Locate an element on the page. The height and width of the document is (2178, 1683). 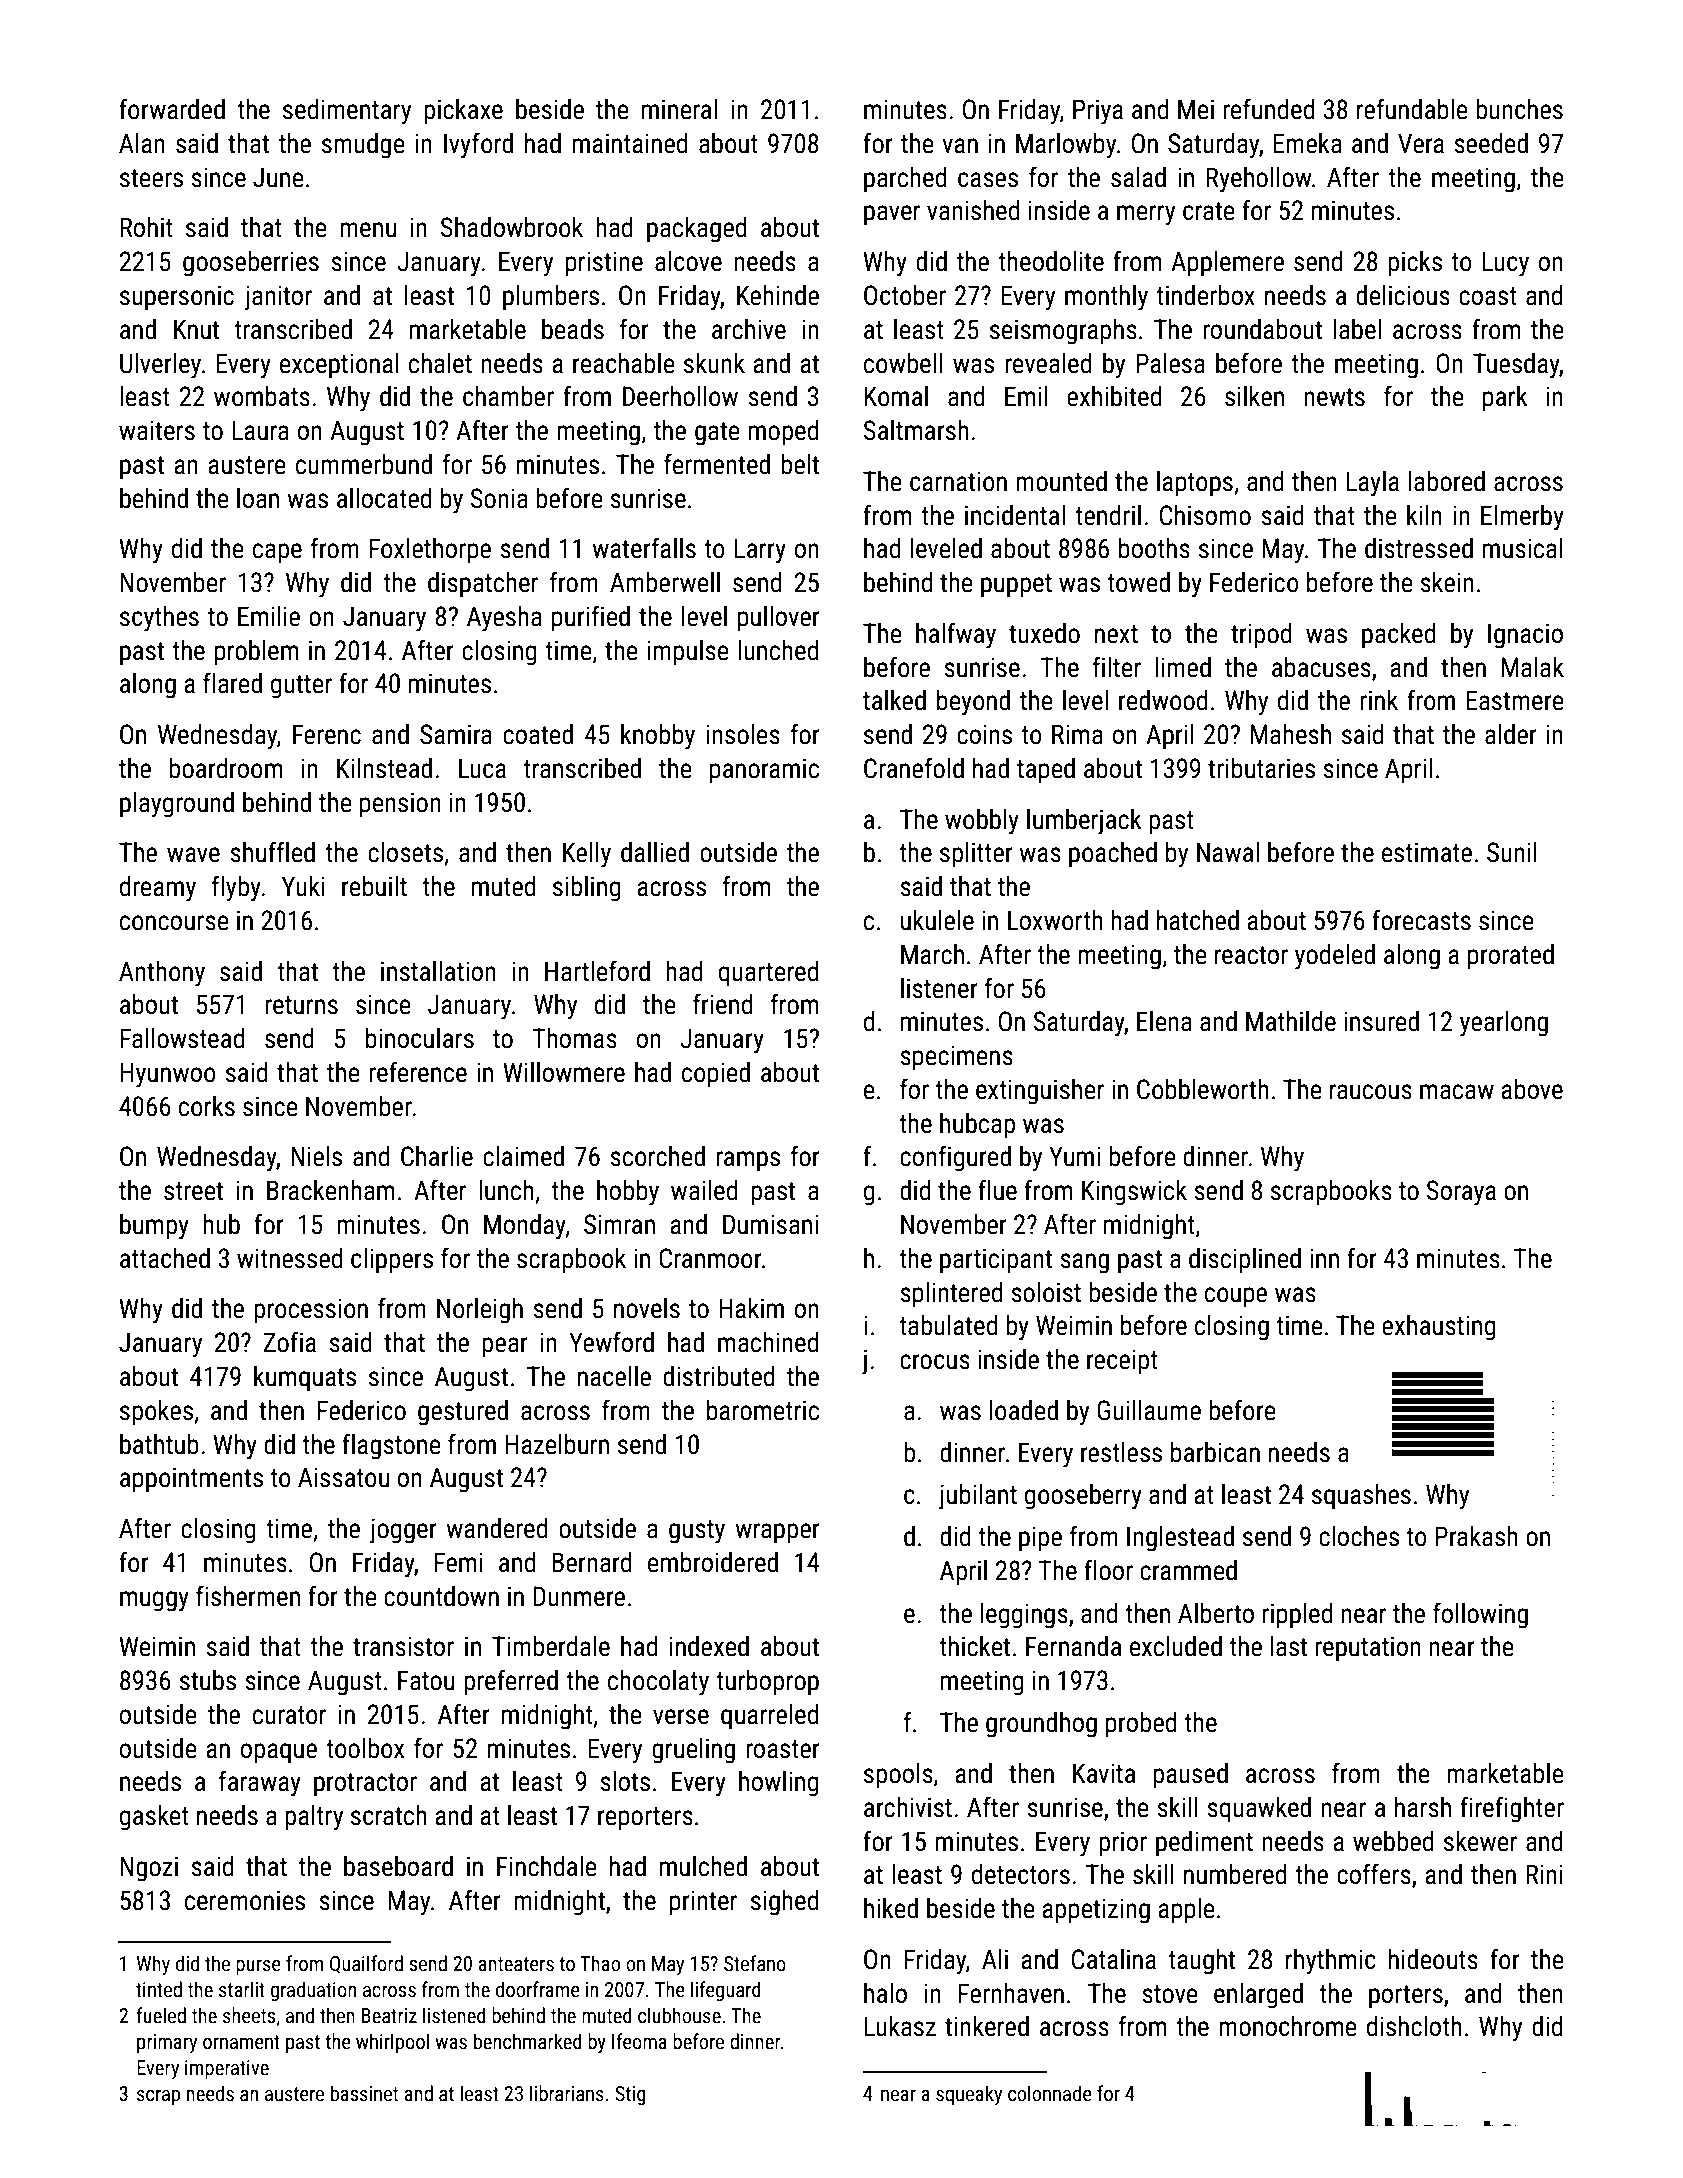
mineral is located at coordinates (679, 109).
